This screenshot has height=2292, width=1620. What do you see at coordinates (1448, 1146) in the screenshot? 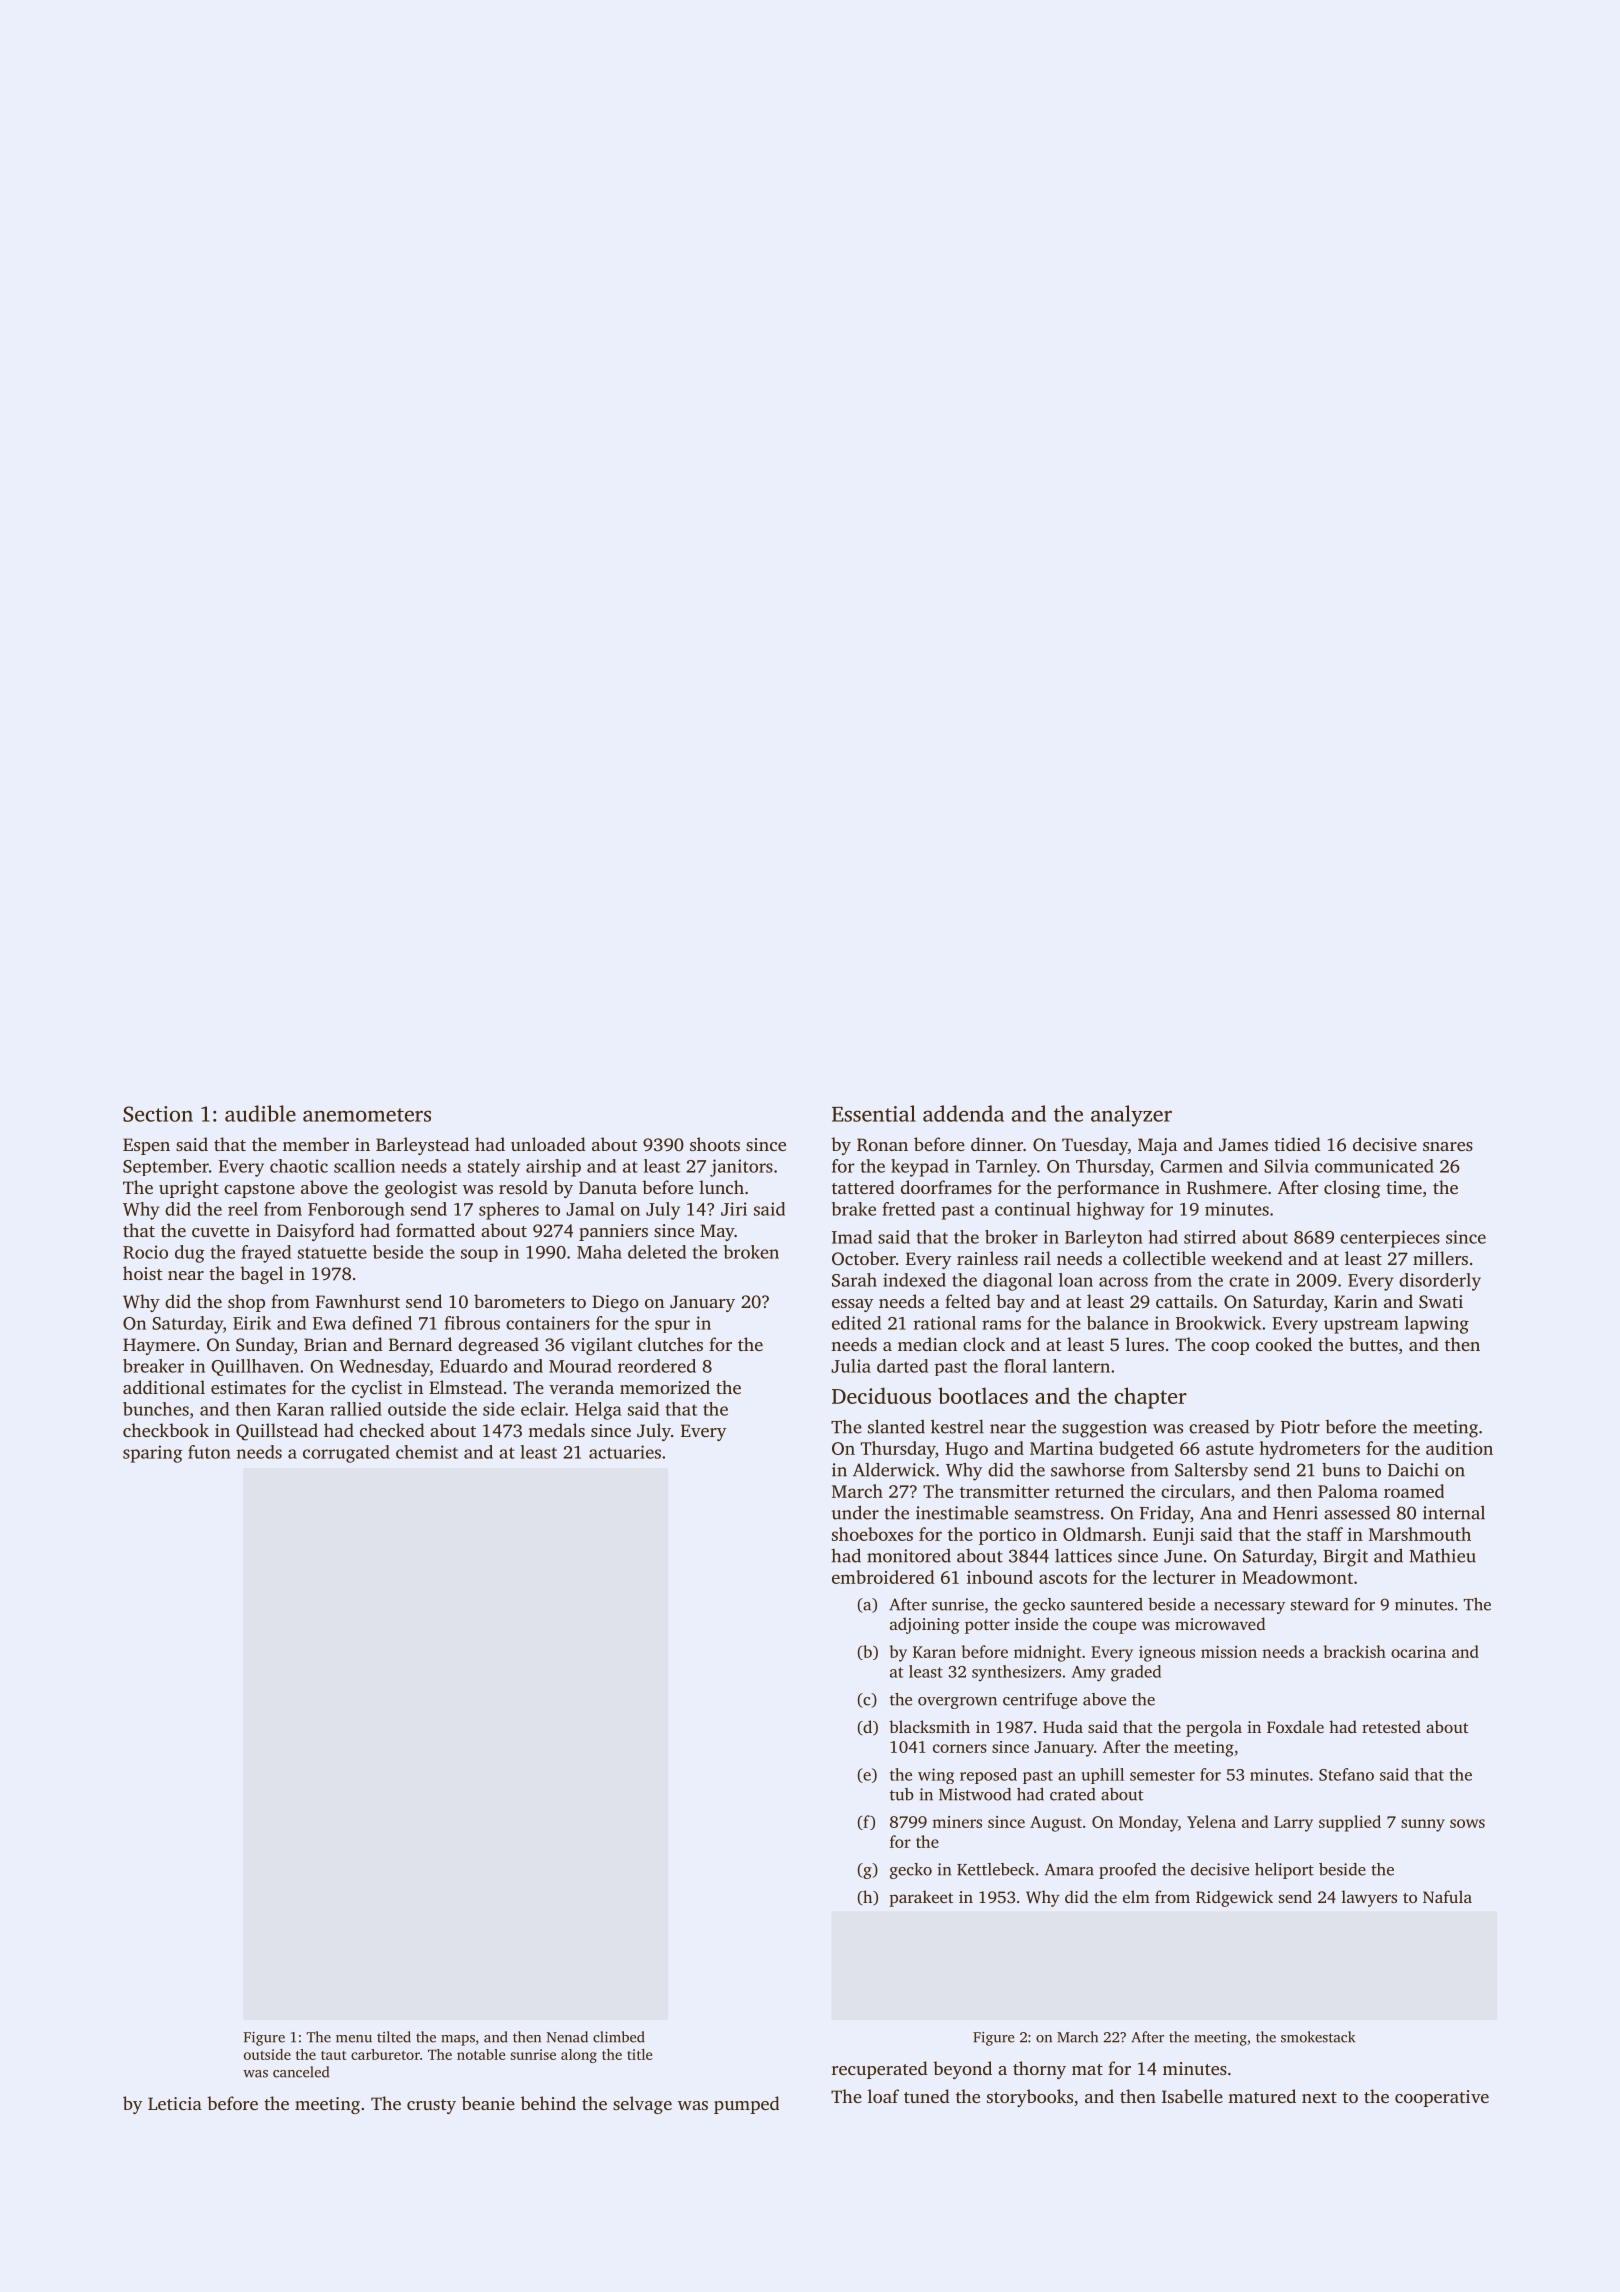
I see `snares` at bounding box center [1448, 1146].
